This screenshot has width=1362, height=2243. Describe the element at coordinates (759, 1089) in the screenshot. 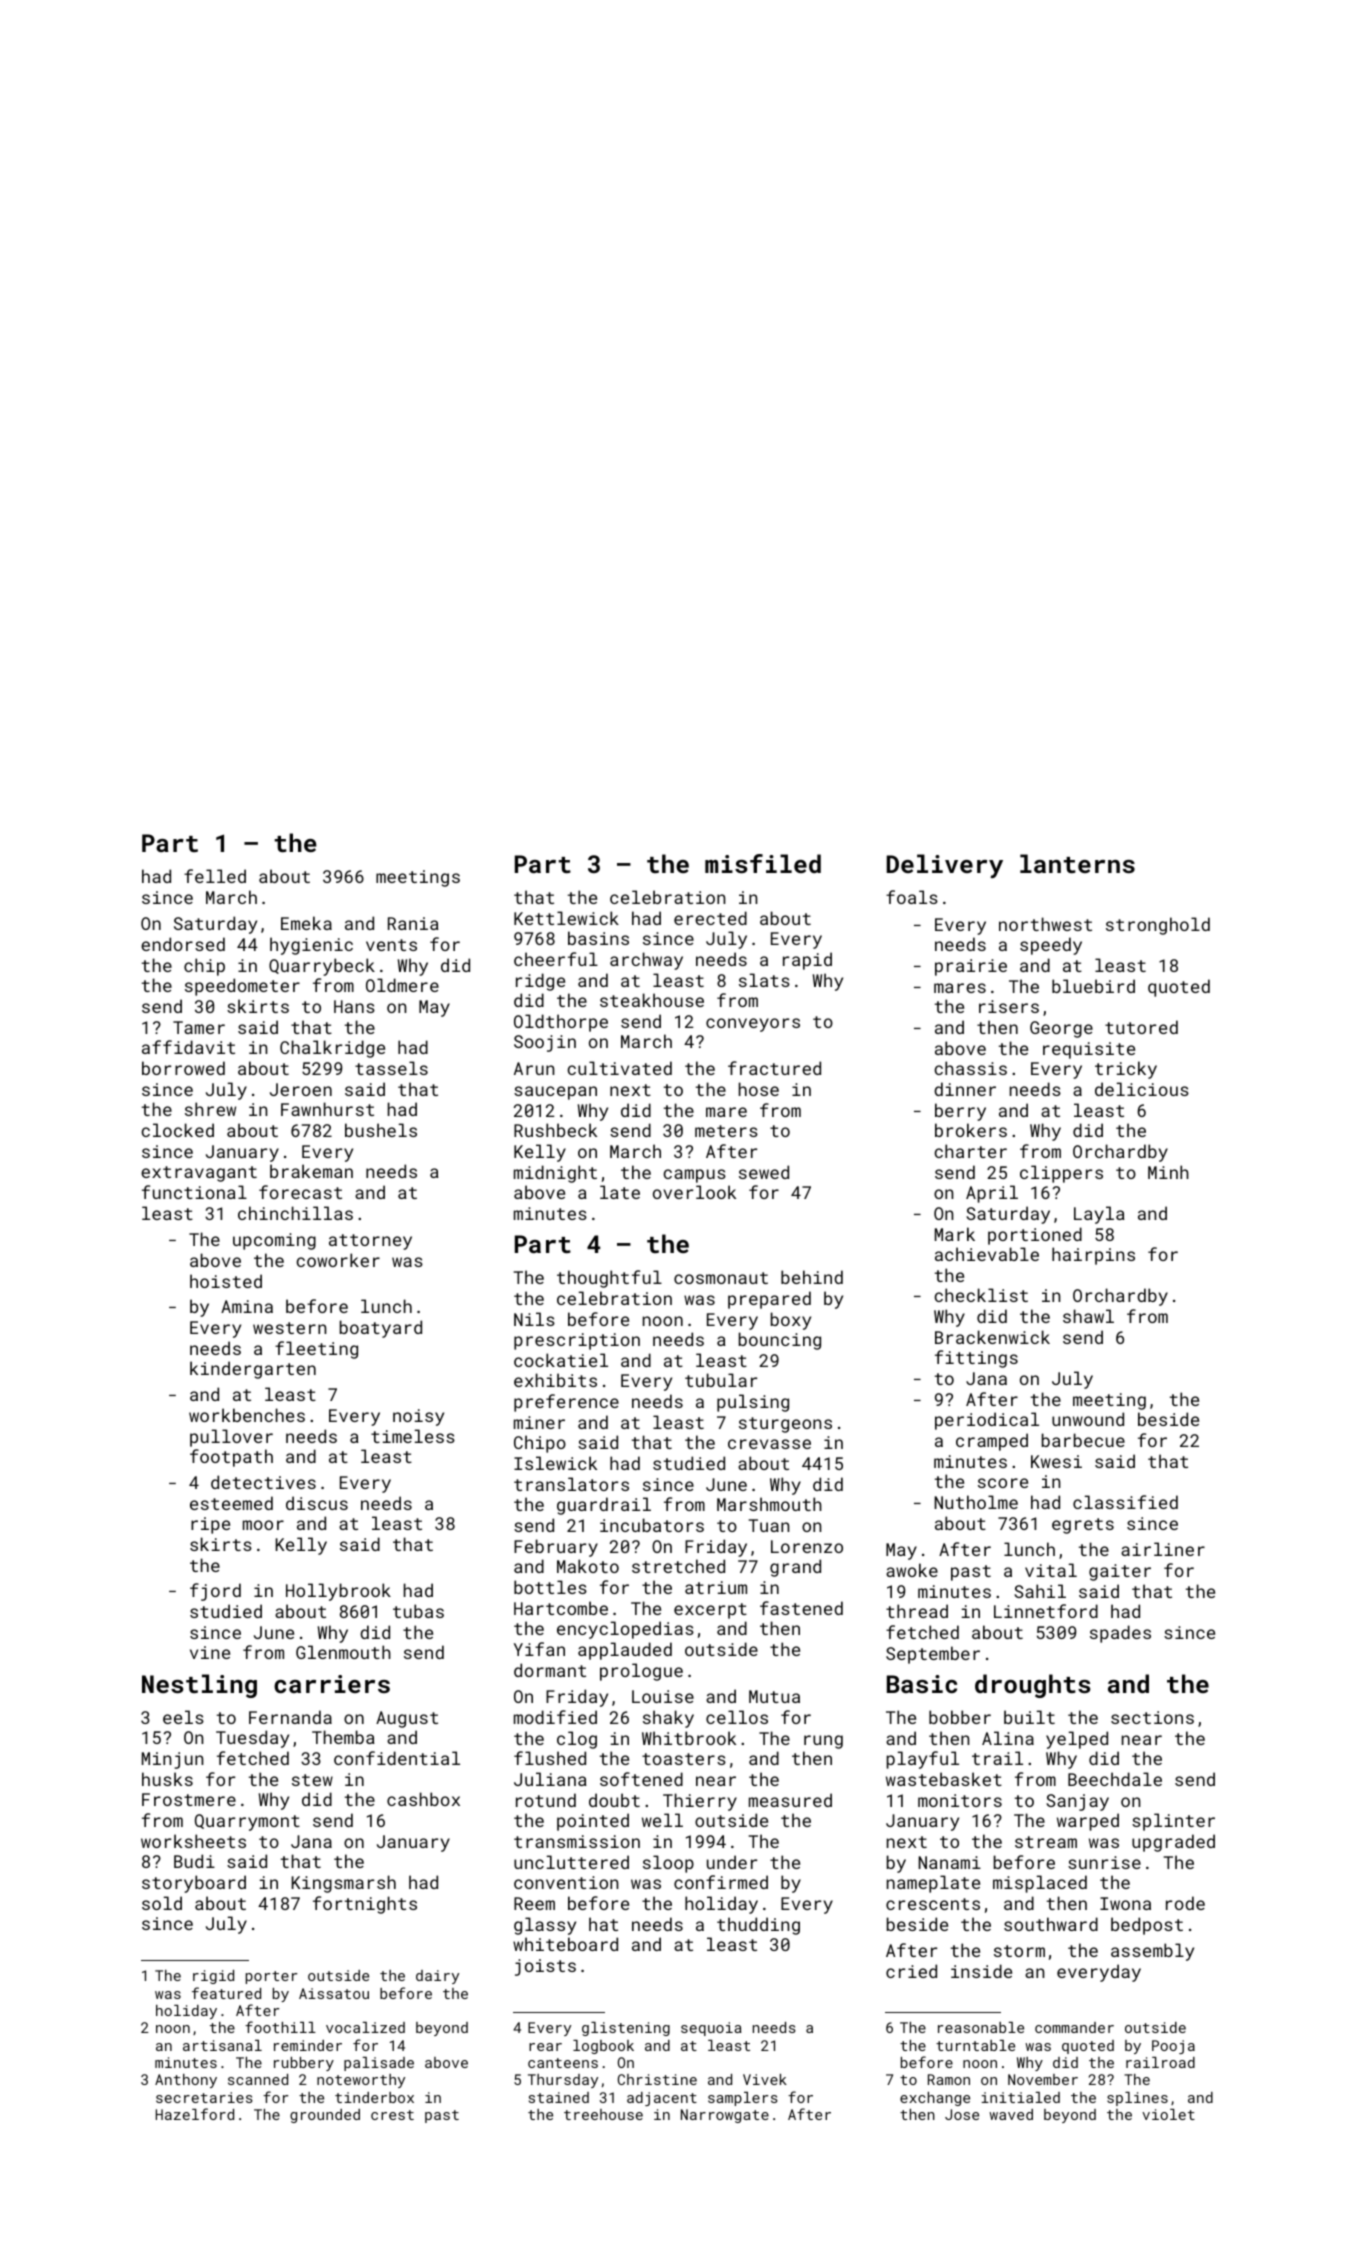

I see `hose` at that location.
